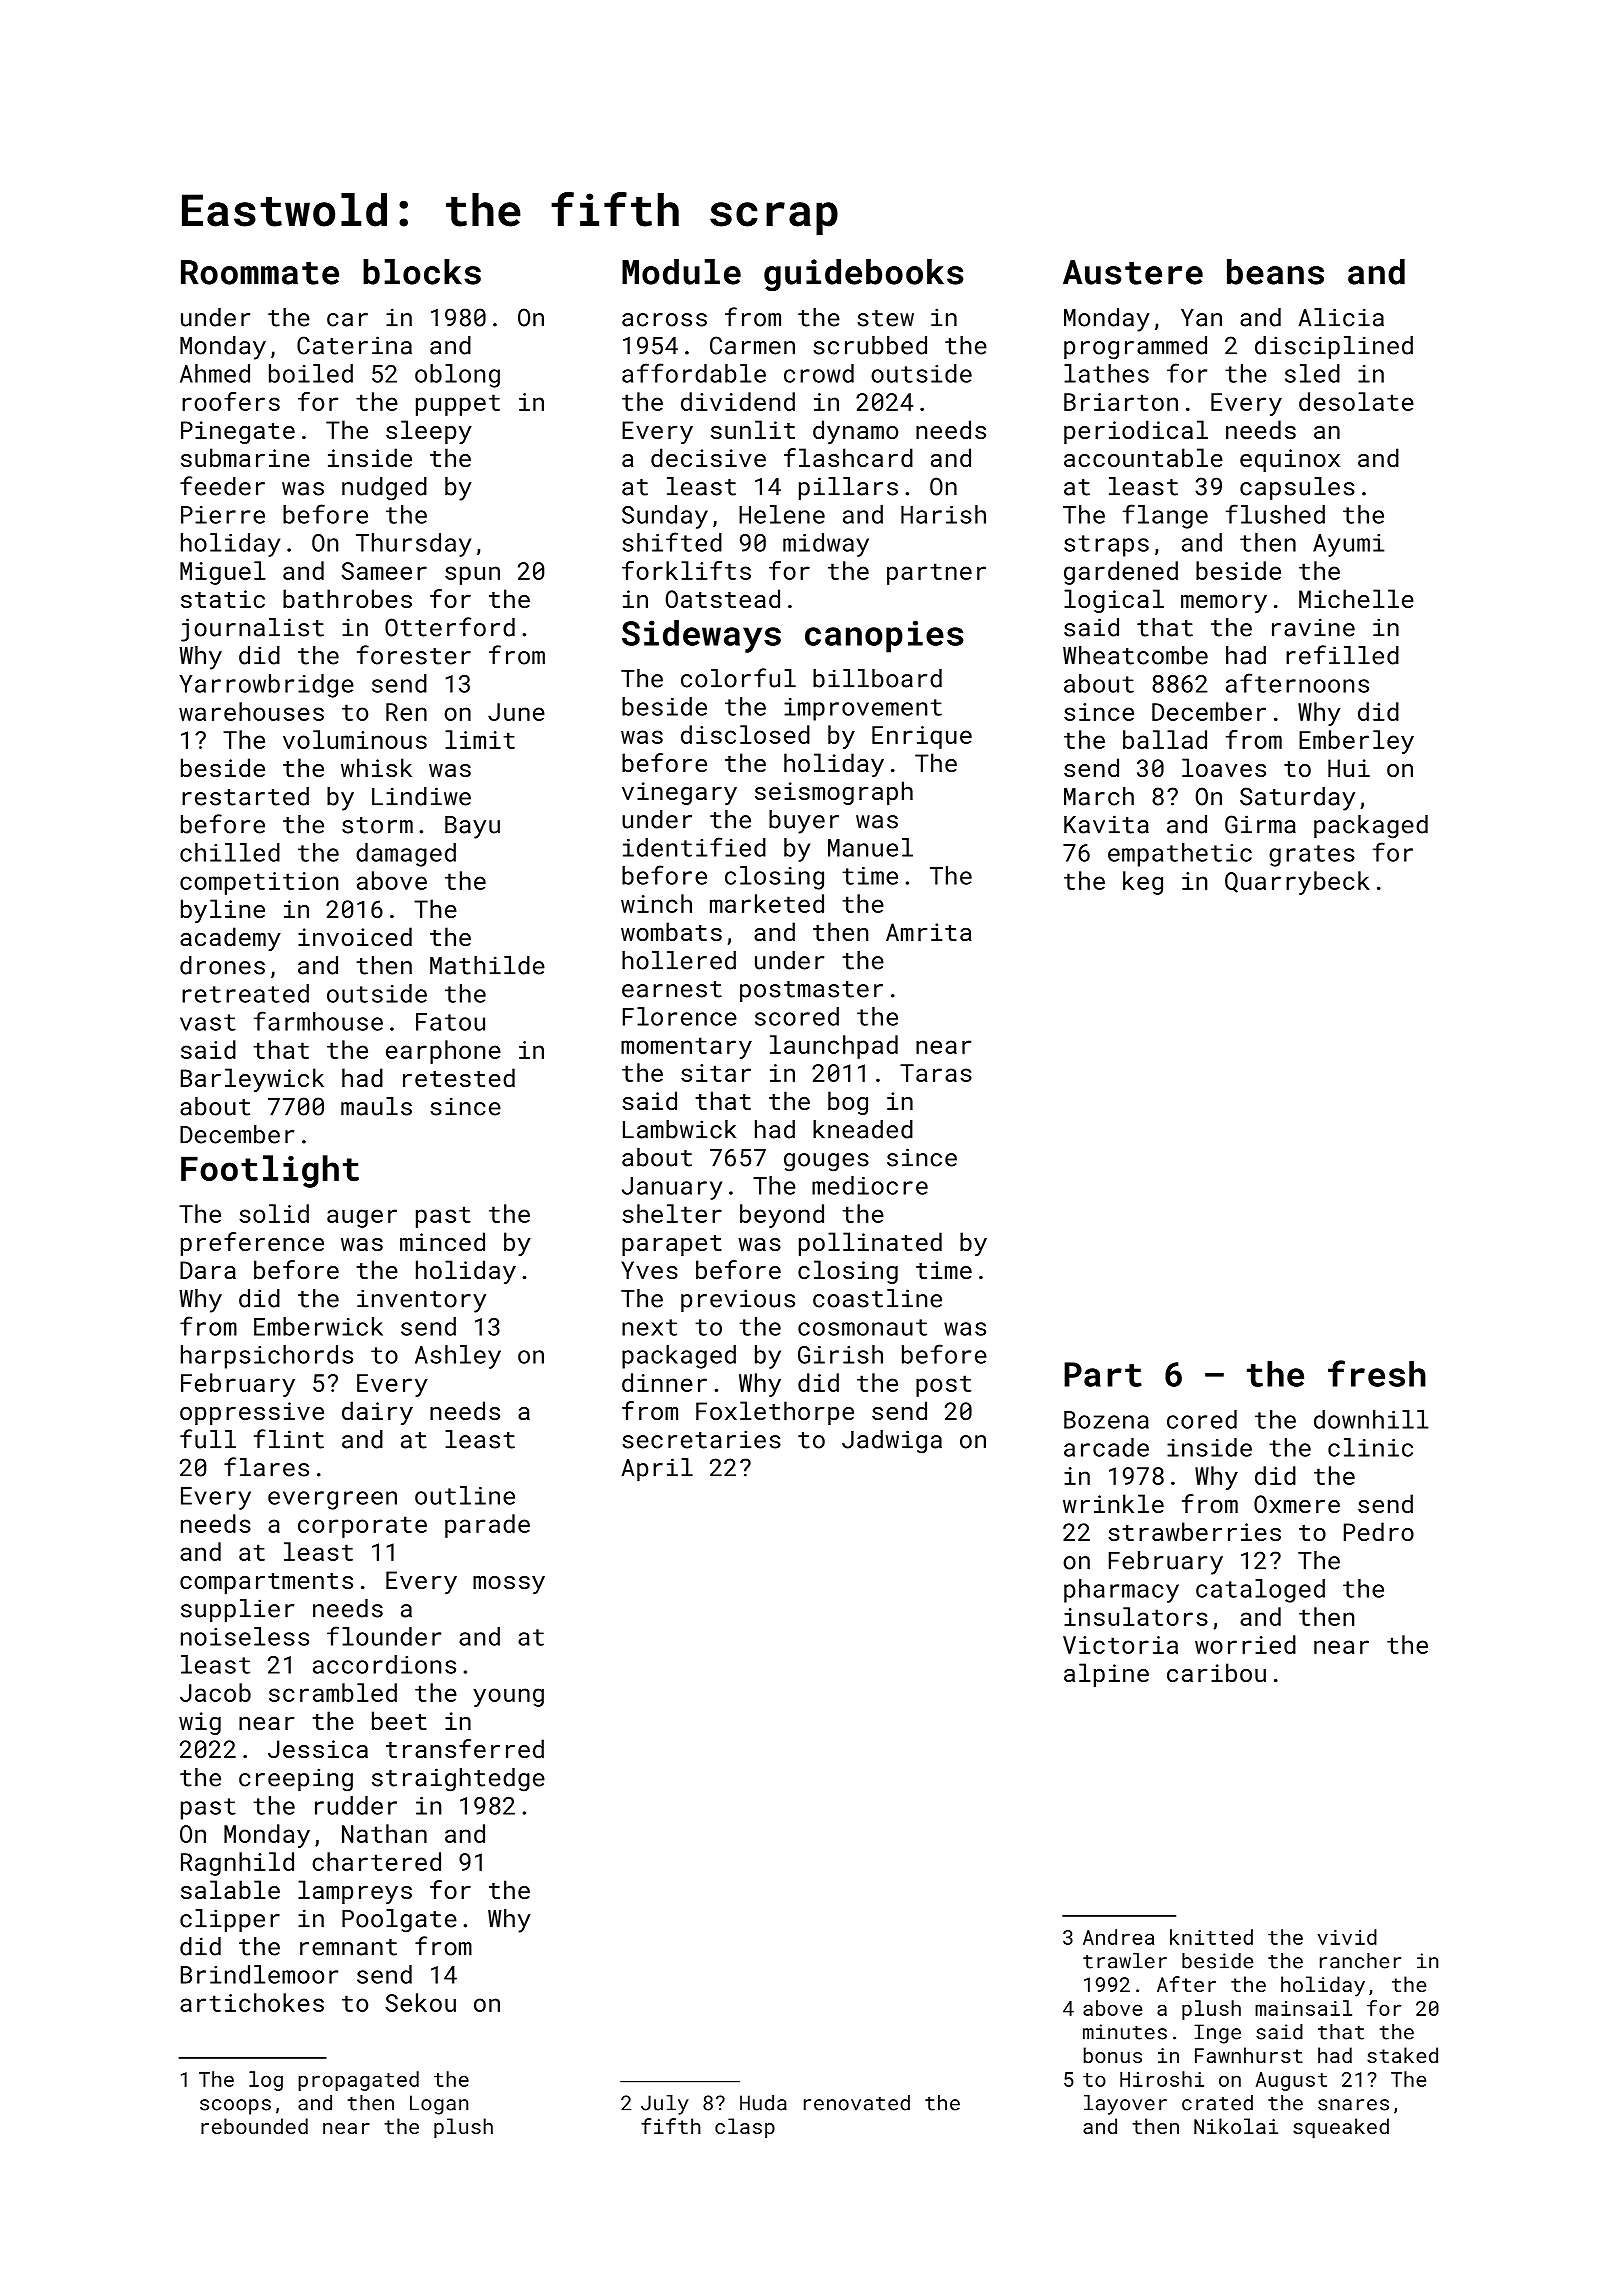 This document has height=2292, width=1620. What do you see at coordinates (1106, 824) in the document?
I see `Kavita` at bounding box center [1106, 824].
